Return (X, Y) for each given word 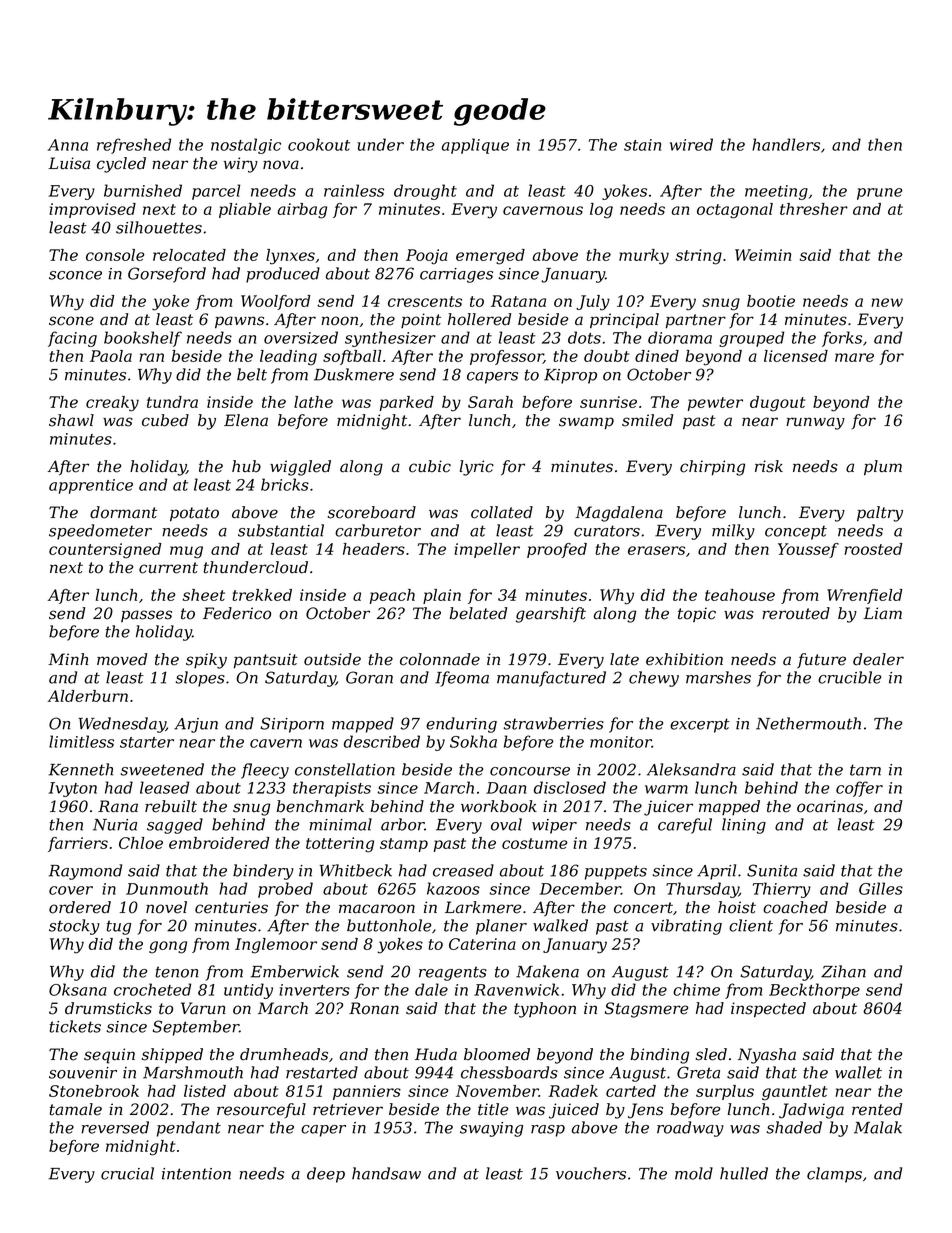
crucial (127, 1173)
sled (711, 1054)
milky (733, 532)
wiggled (300, 468)
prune (879, 194)
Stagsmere (646, 1010)
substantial (281, 530)
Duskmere (354, 374)
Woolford (275, 302)
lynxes (290, 257)
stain (642, 145)
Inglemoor (276, 946)
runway (815, 423)
